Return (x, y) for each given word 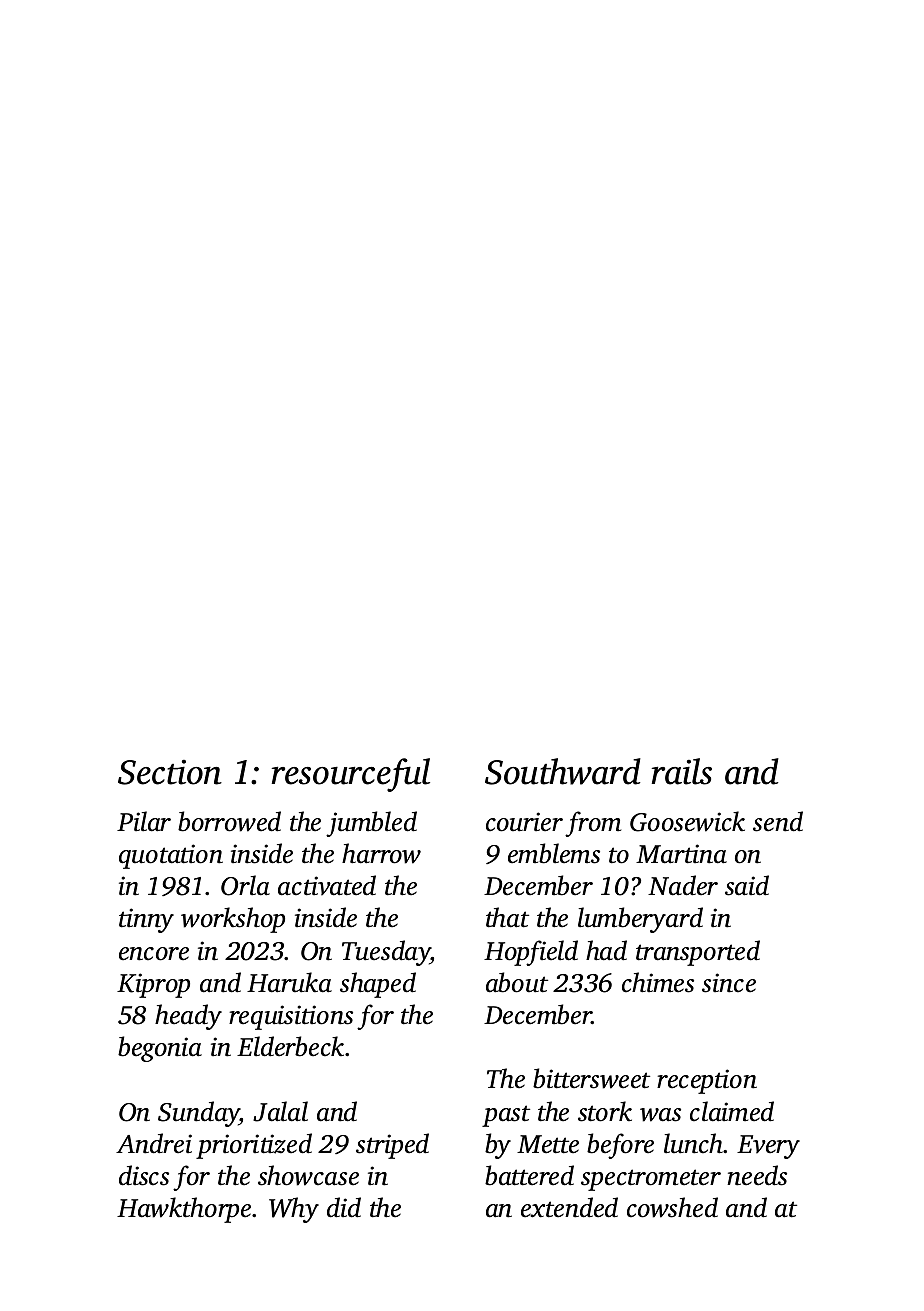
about (517, 982)
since (729, 983)
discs (144, 1175)
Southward (563, 771)
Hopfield (531, 953)
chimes (658, 982)
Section (170, 772)
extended (569, 1207)
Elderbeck (290, 1046)
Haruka (289, 982)
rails (682, 771)
